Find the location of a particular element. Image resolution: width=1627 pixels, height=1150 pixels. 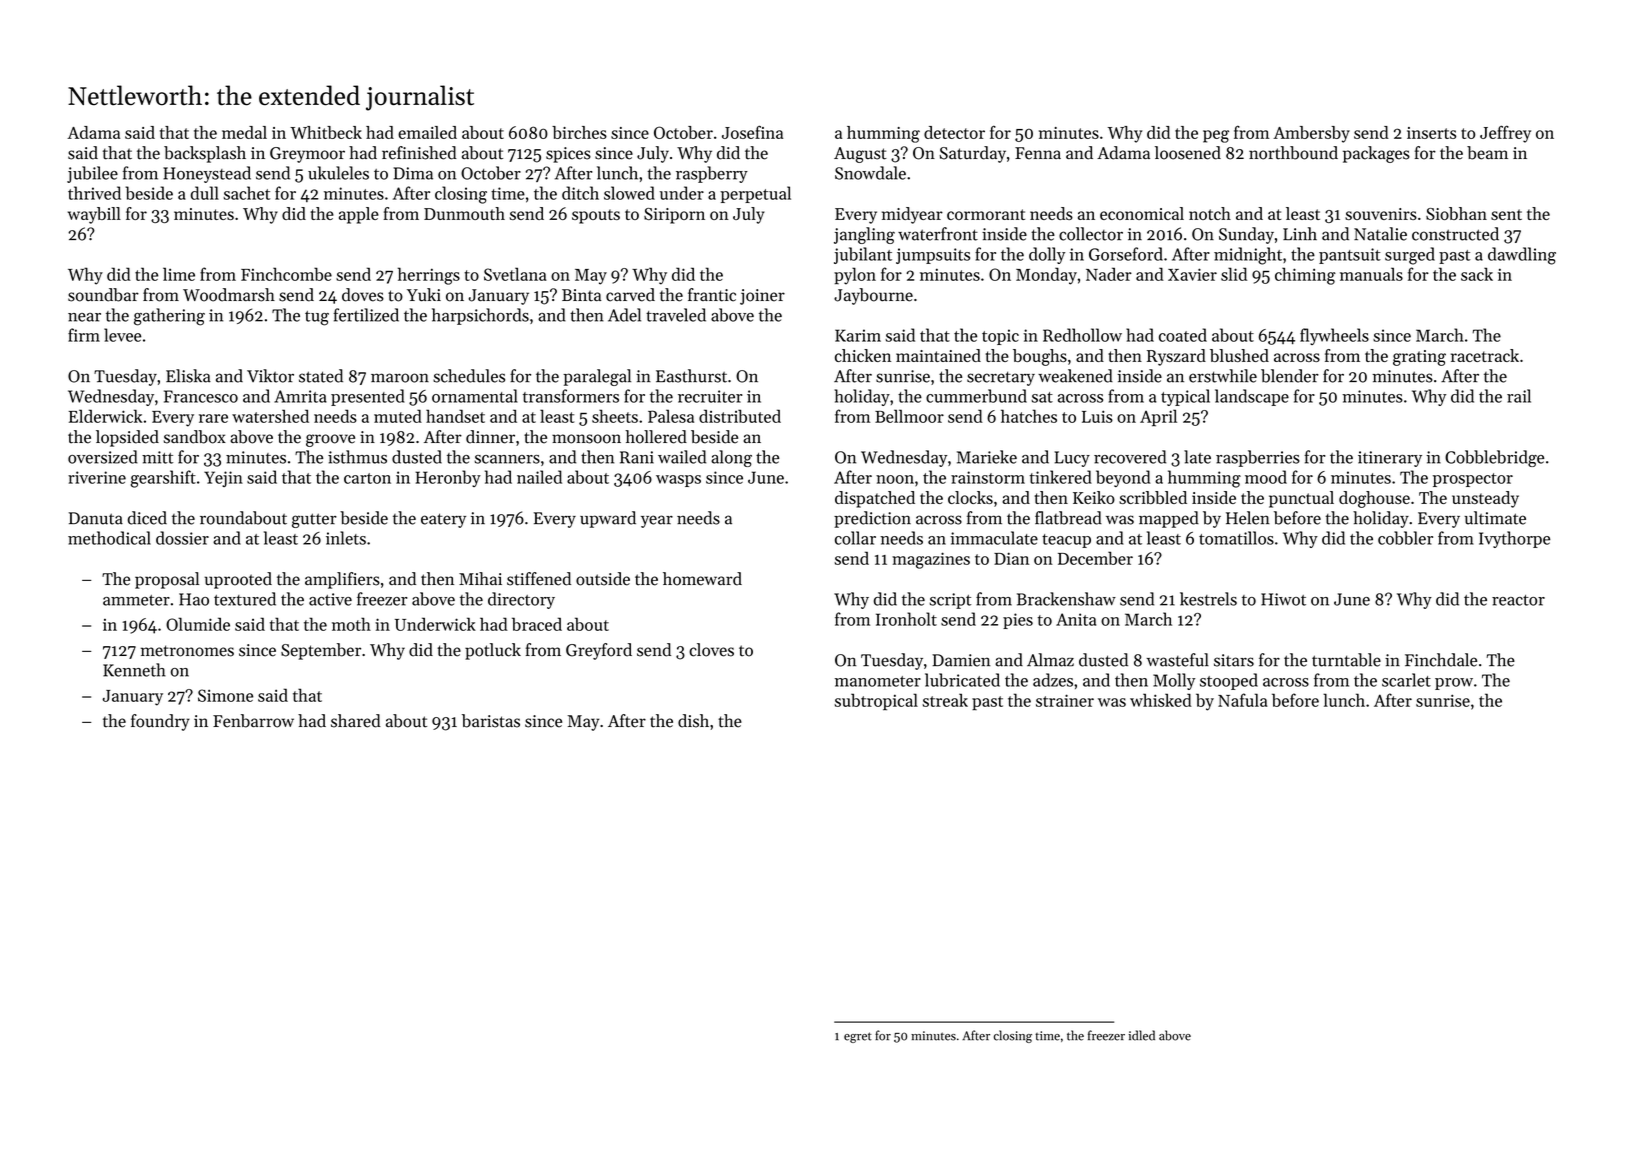

moth is located at coordinates (351, 624).
